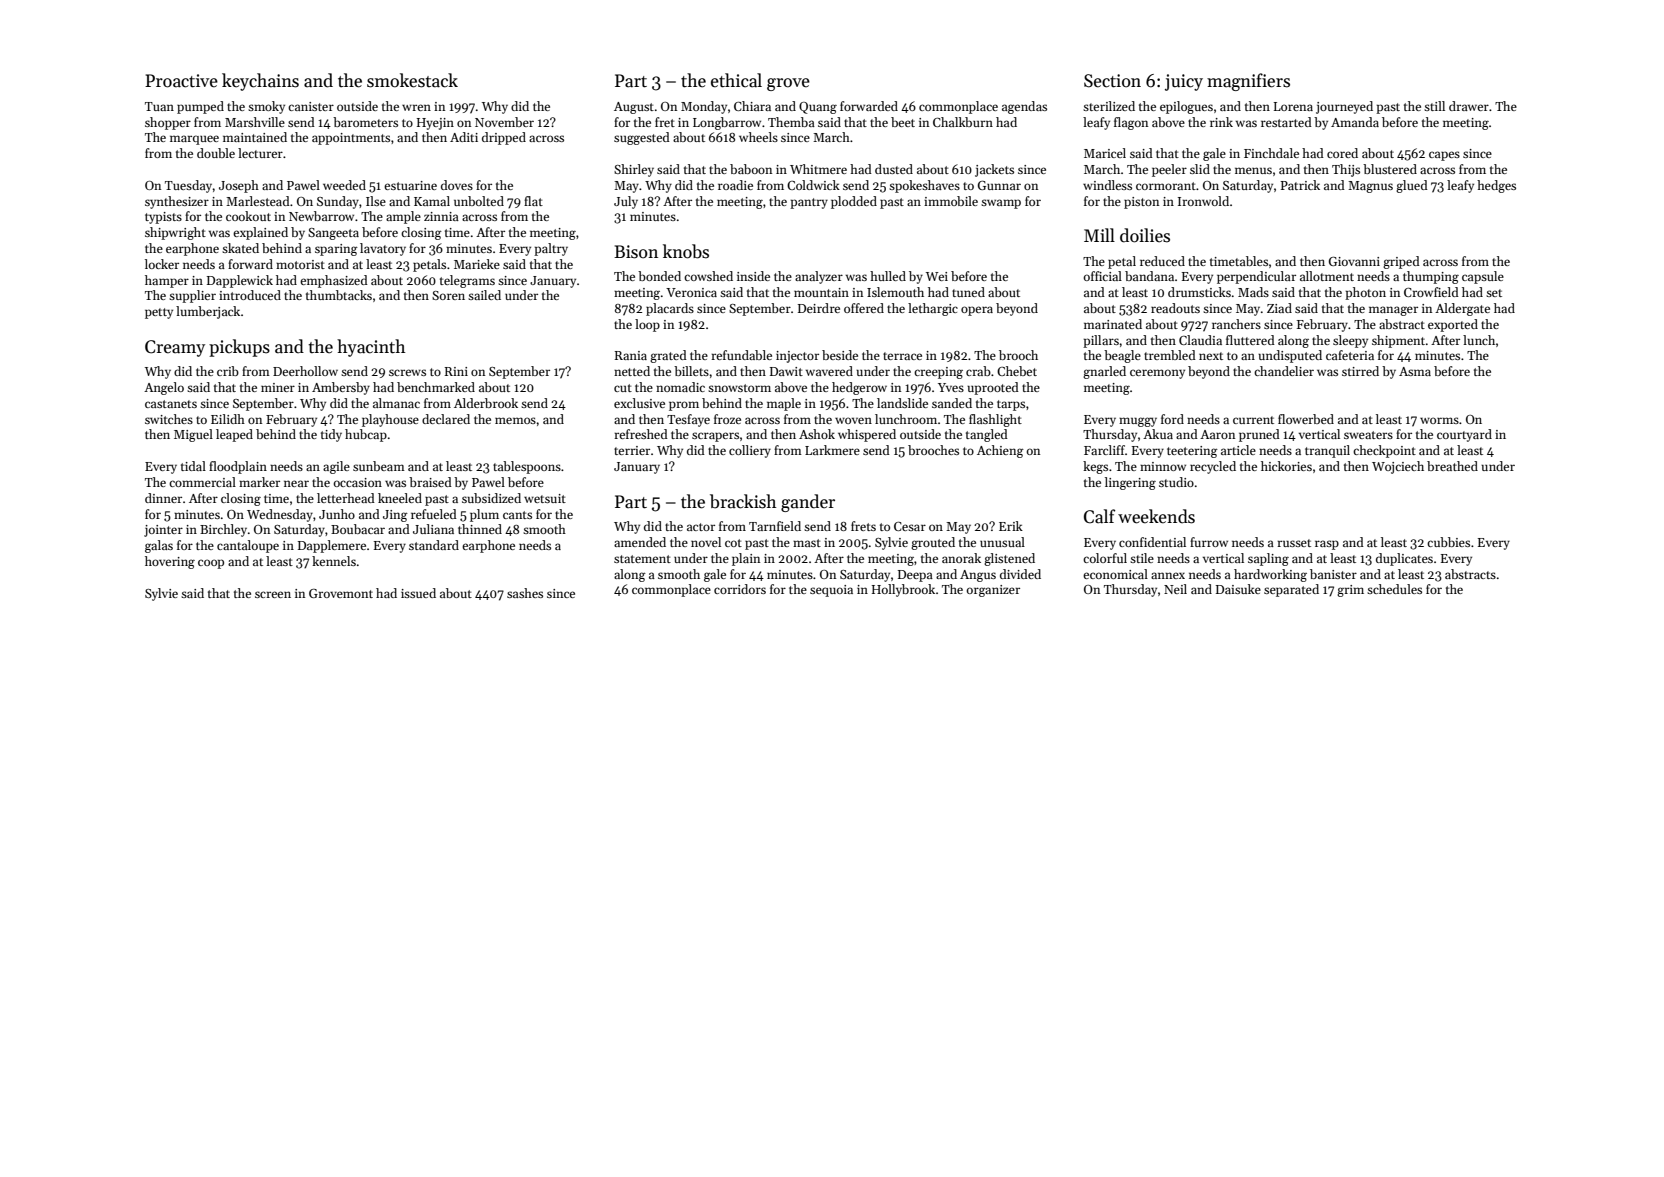 The width and height of the screenshot is (1664, 1177). Describe the element at coordinates (995, 420) in the screenshot. I see `flashlight` at that location.
